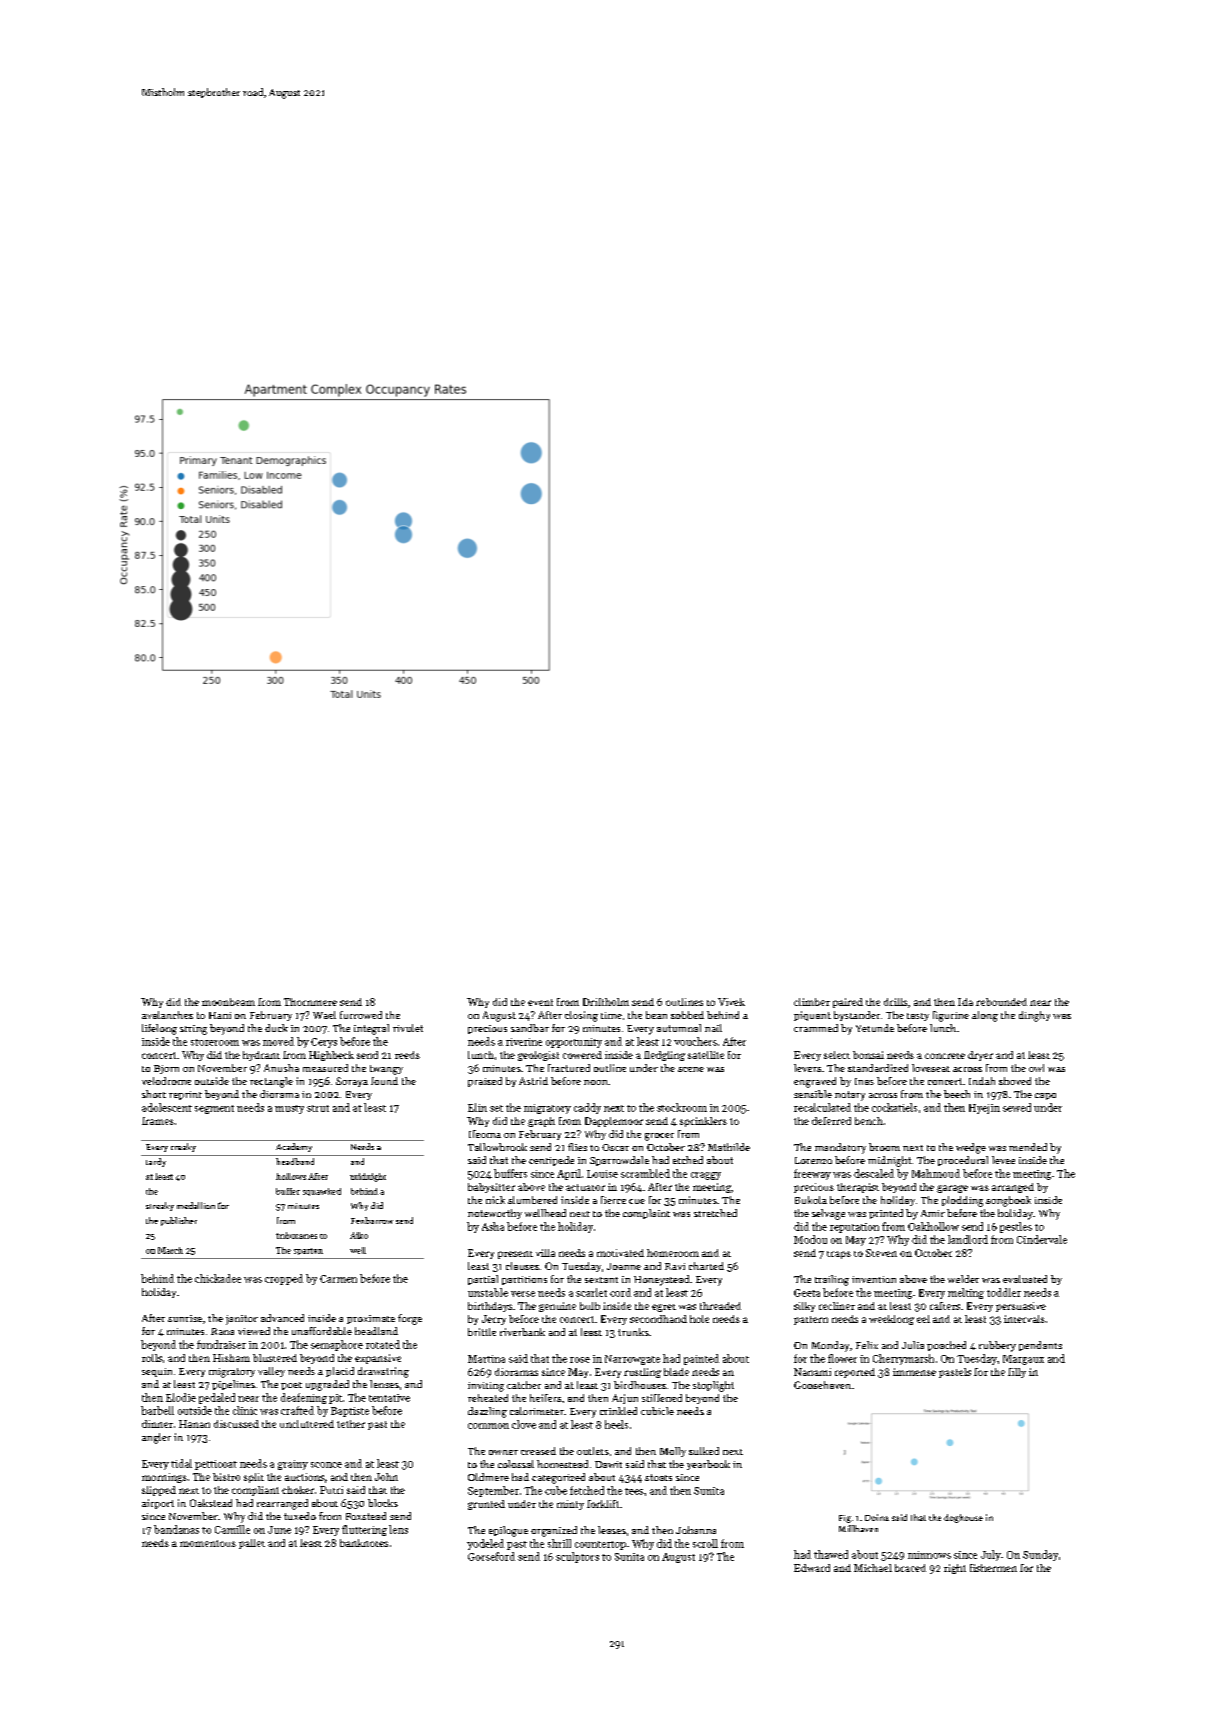 Image resolution: width=1218 pixels, height=1722 pixels. Describe the element at coordinates (532, 1200) in the page. I see `slumbered` at that location.
